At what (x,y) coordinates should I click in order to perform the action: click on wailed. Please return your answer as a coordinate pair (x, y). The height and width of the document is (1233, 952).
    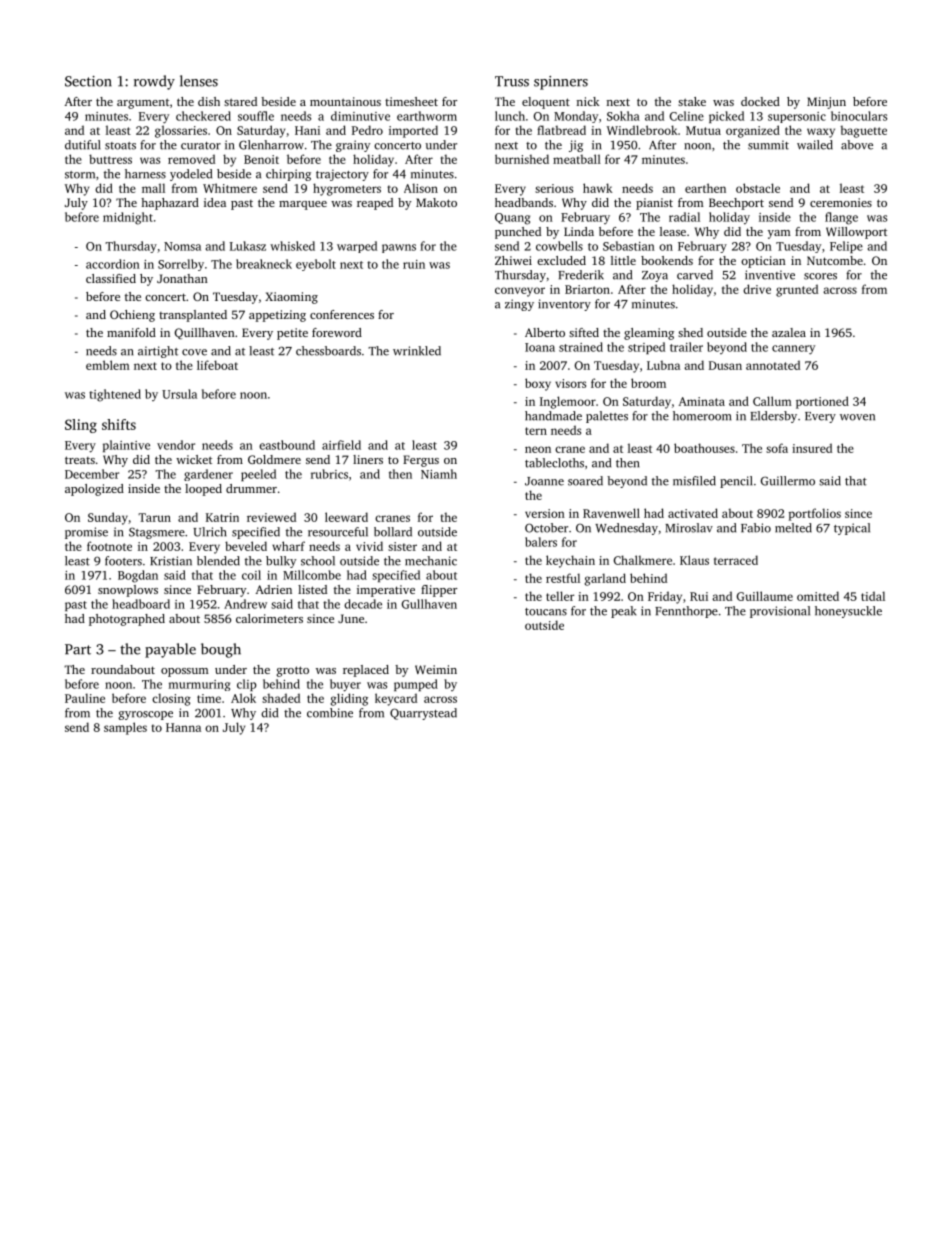
    Looking at the image, I should click on (815, 145).
